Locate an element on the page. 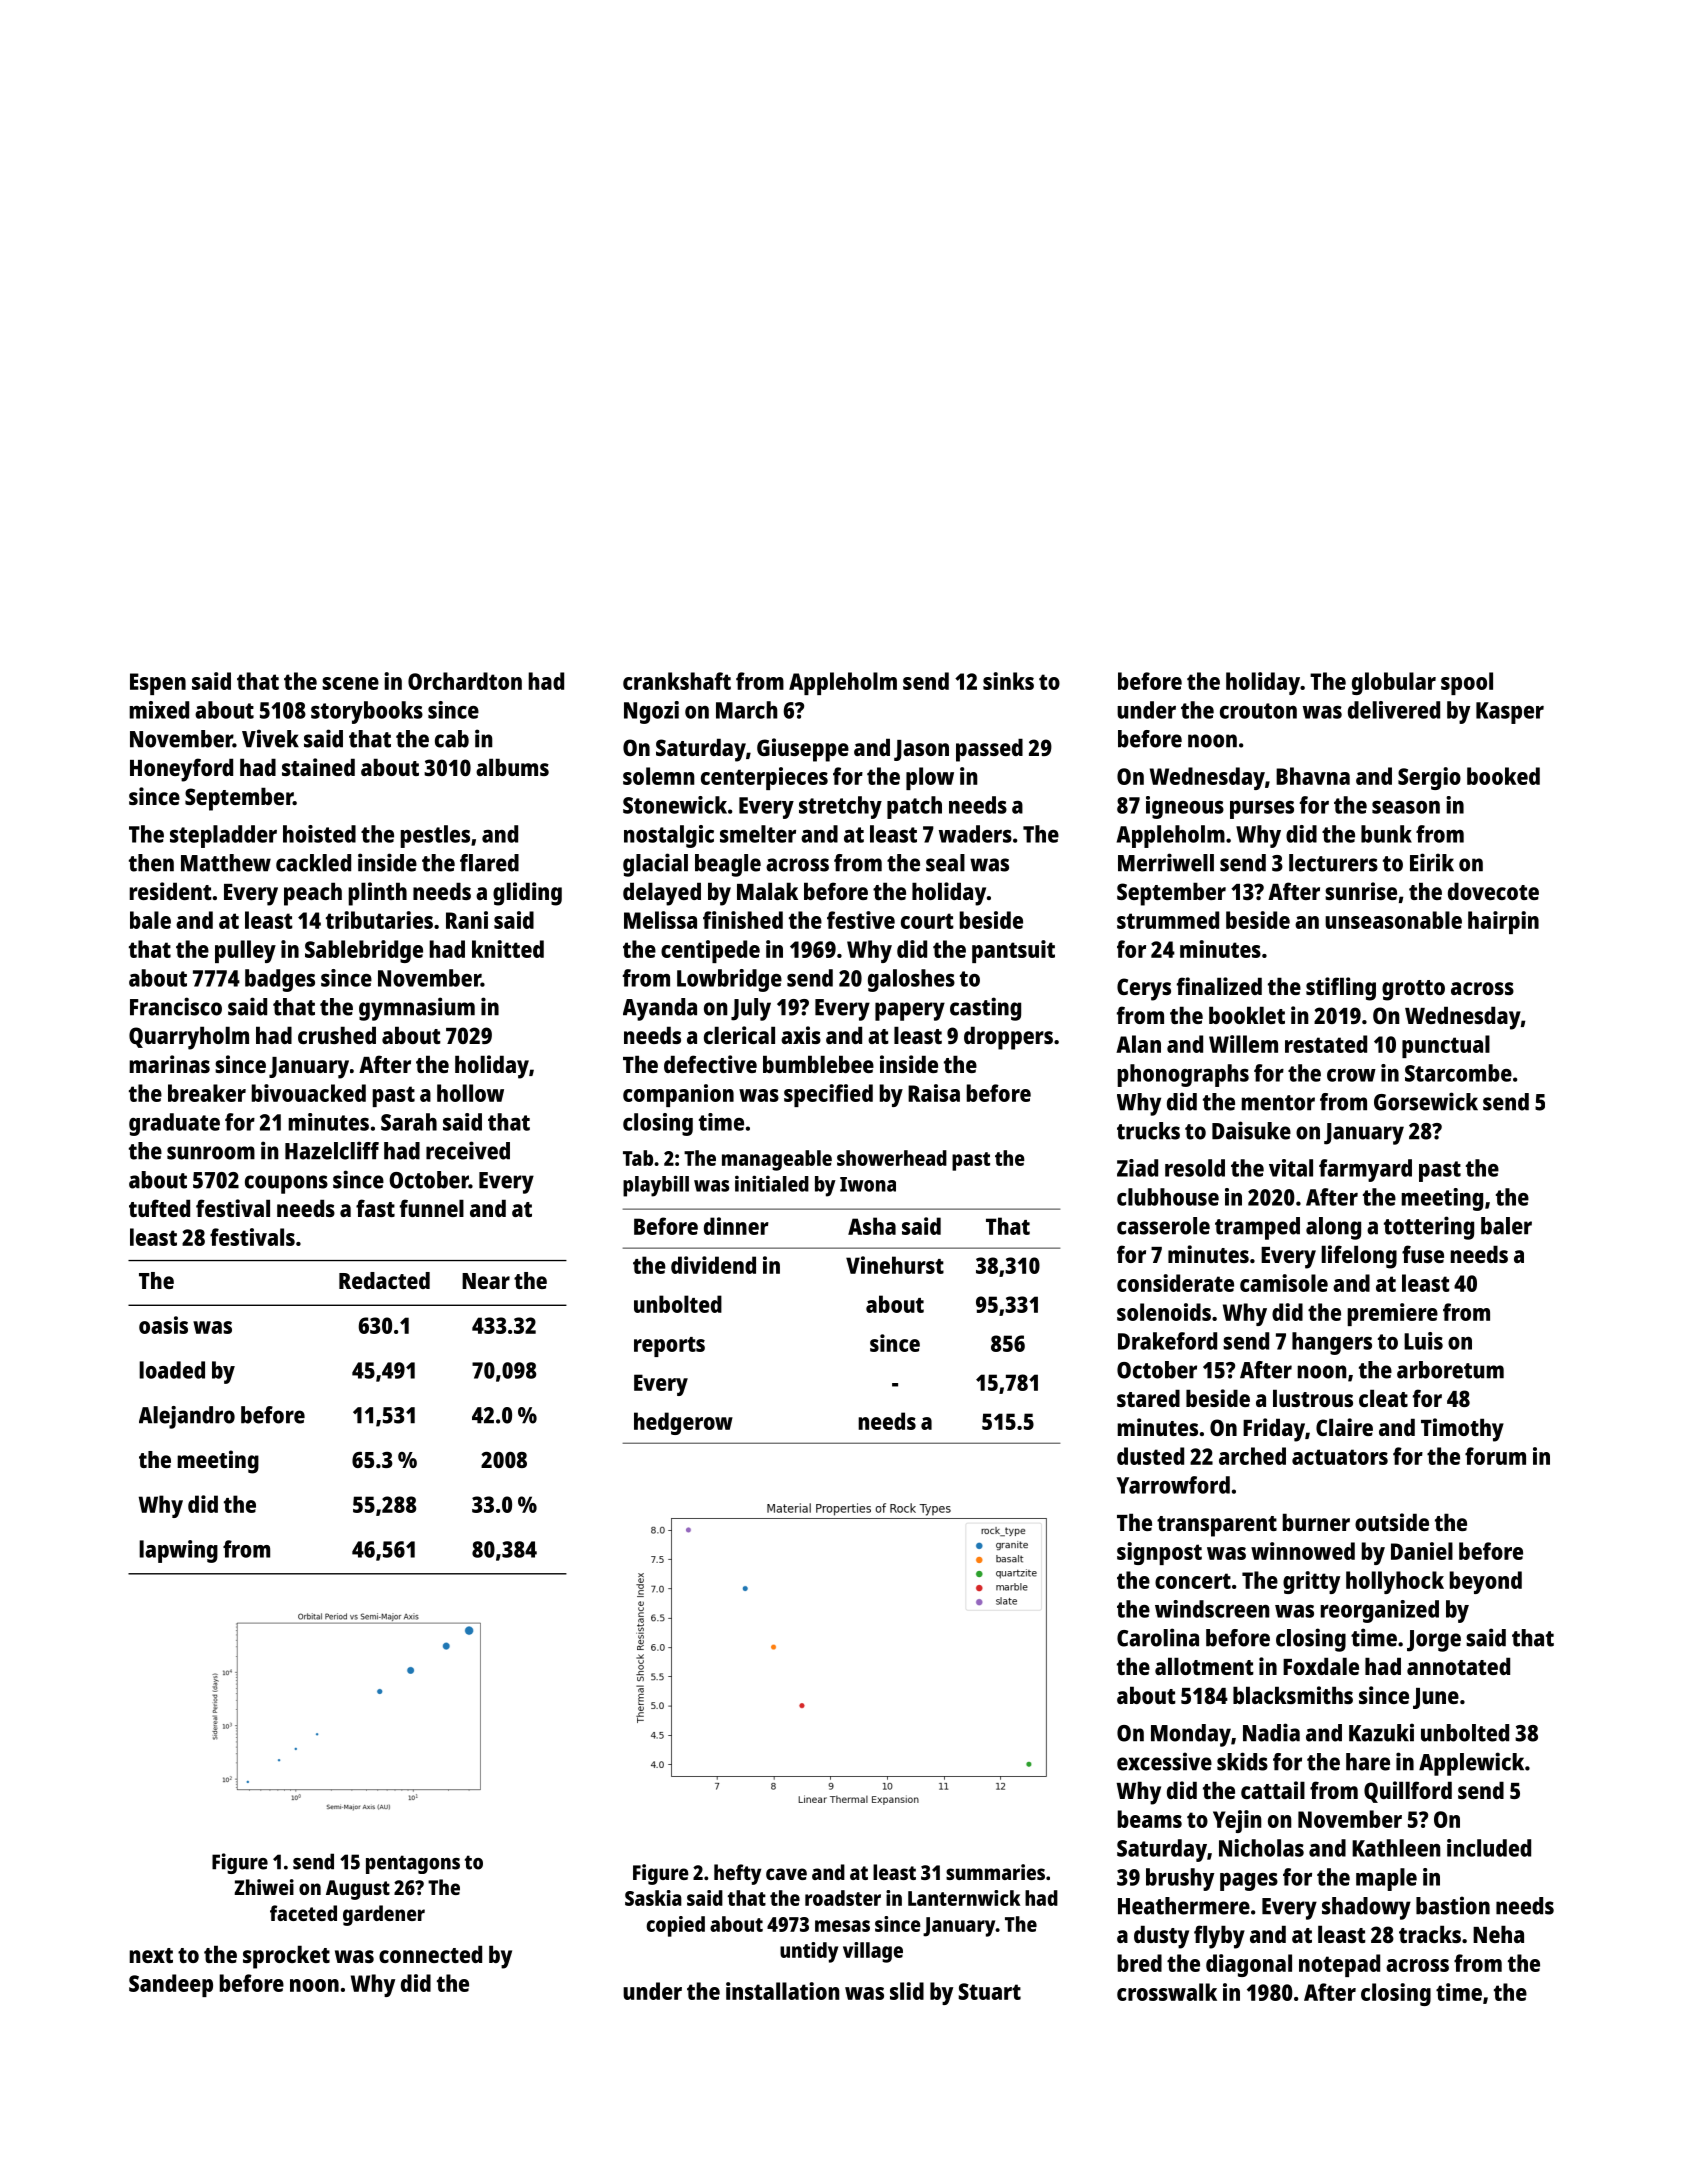 This image has width=1683, height=2178. Eirik is located at coordinates (1432, 862).
